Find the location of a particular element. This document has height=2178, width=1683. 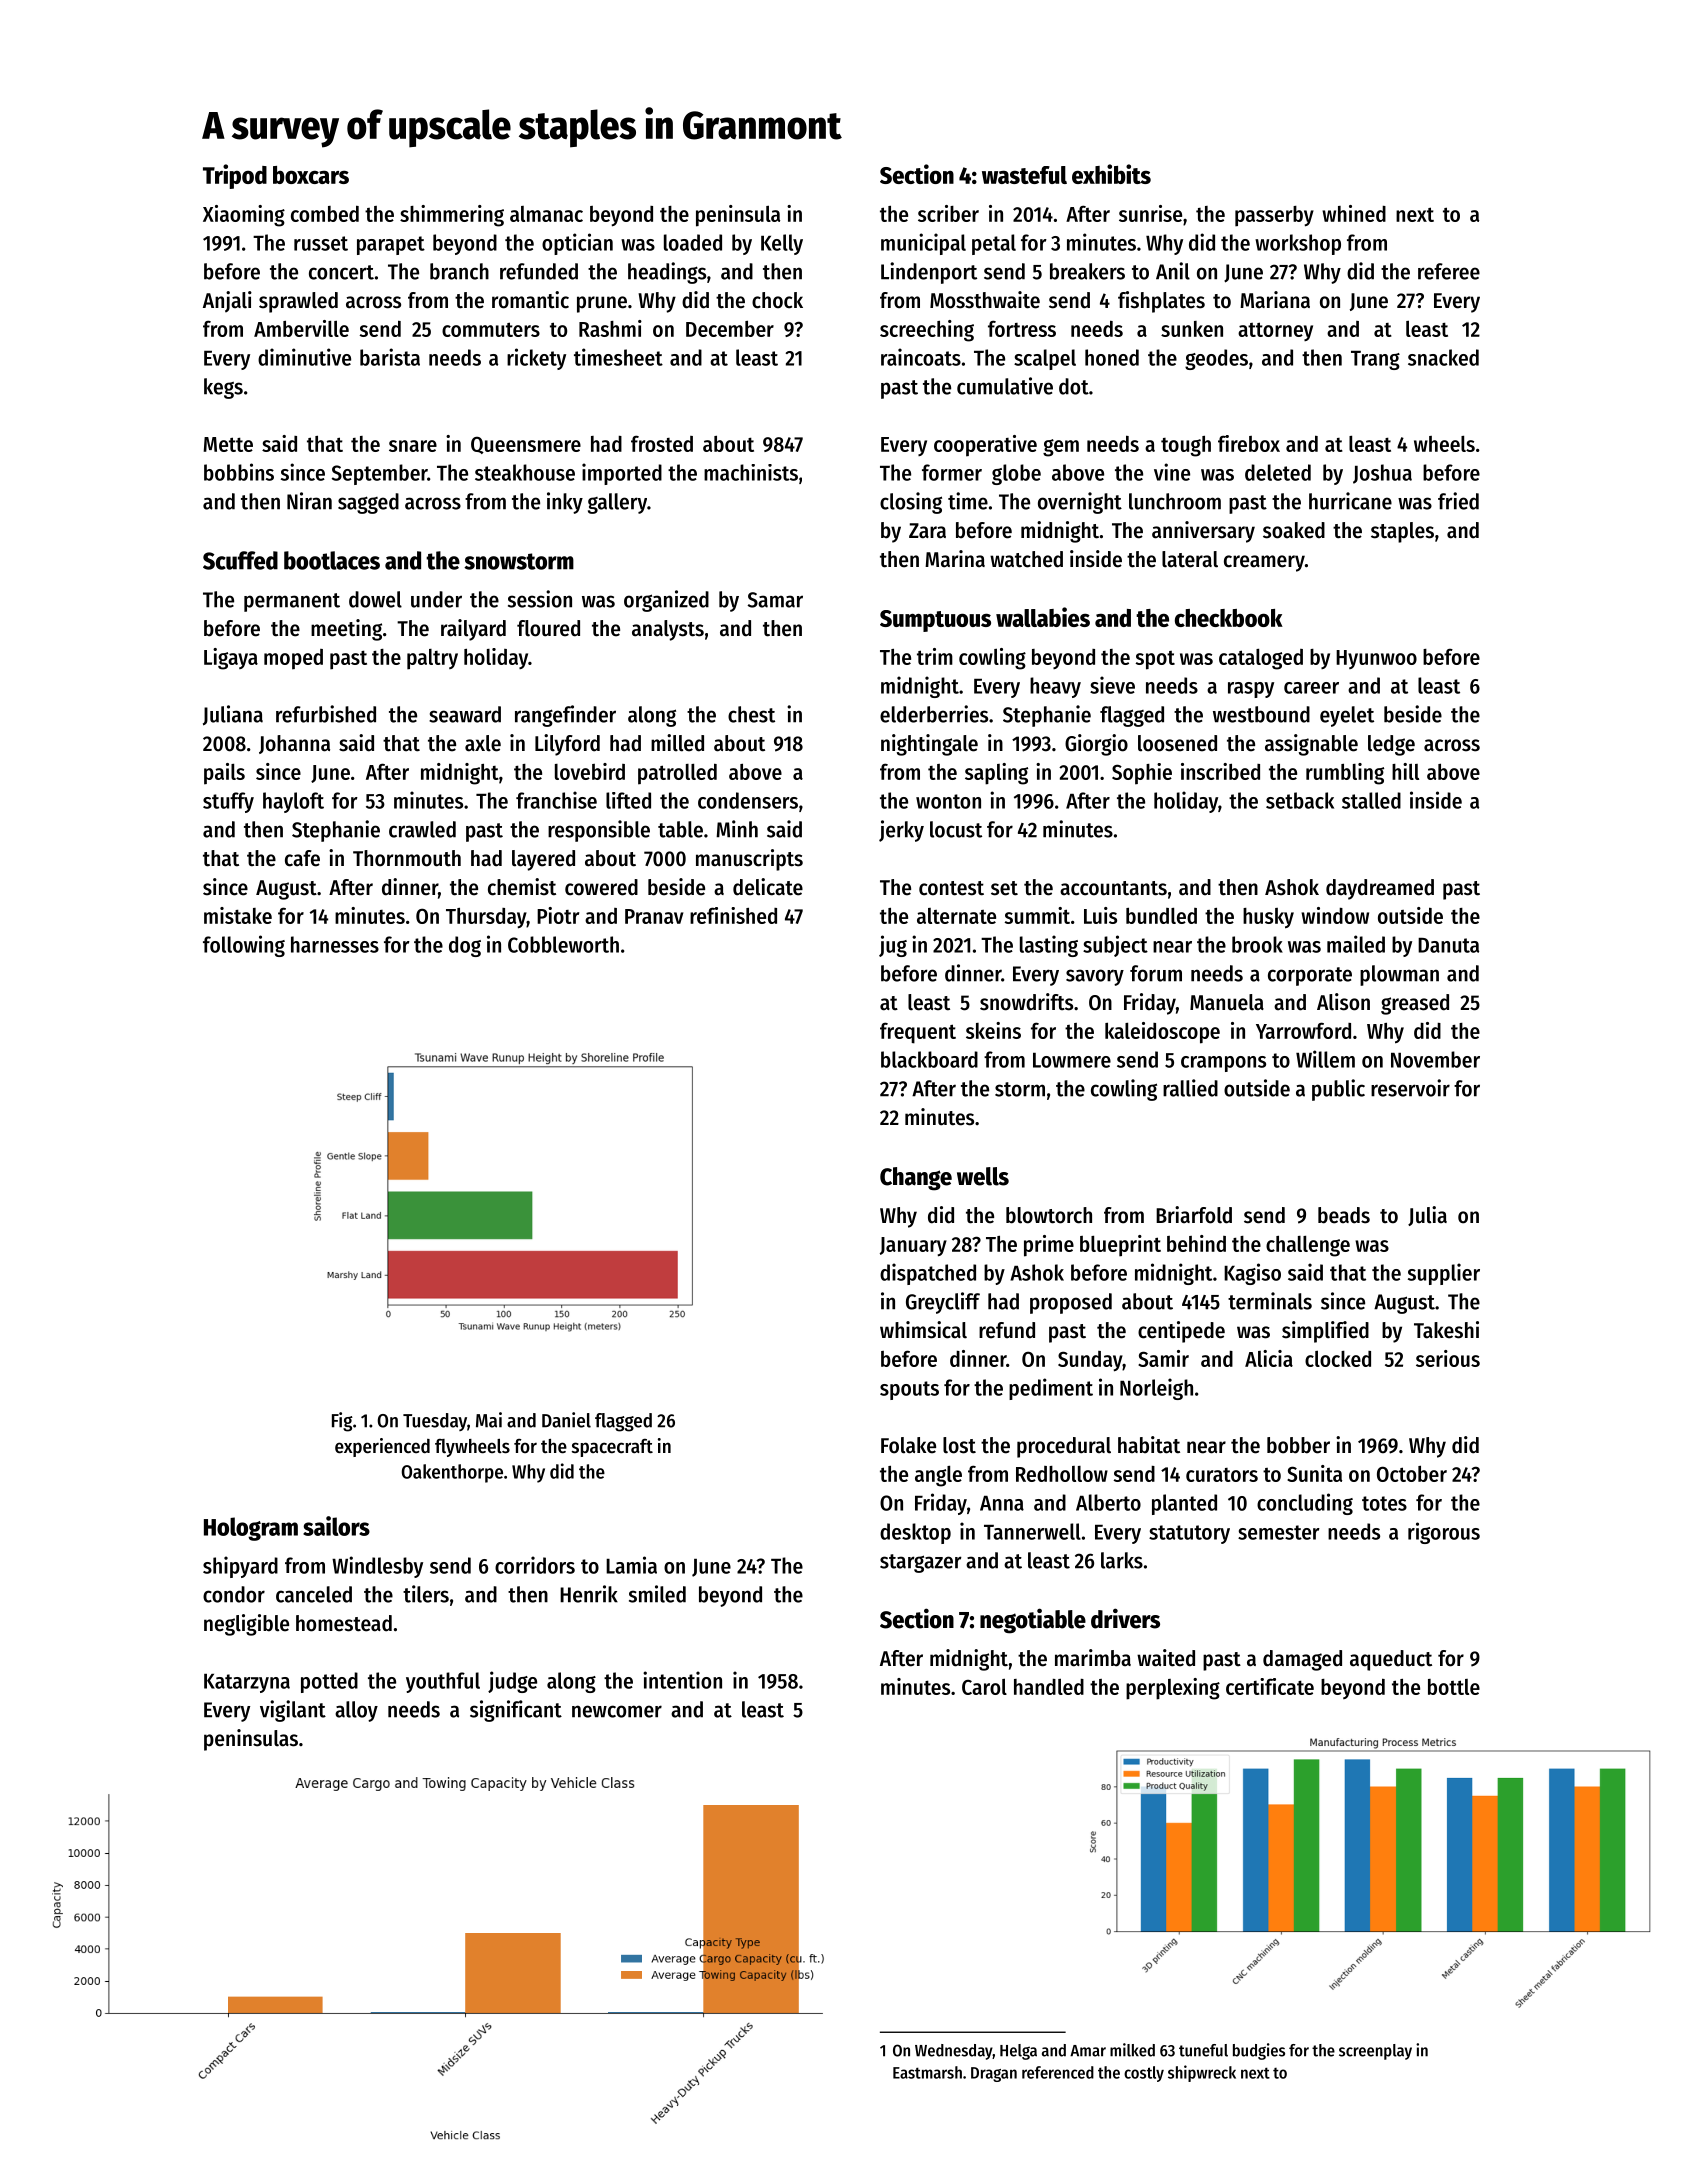

experienced is located at coordinates (382, 1447).
